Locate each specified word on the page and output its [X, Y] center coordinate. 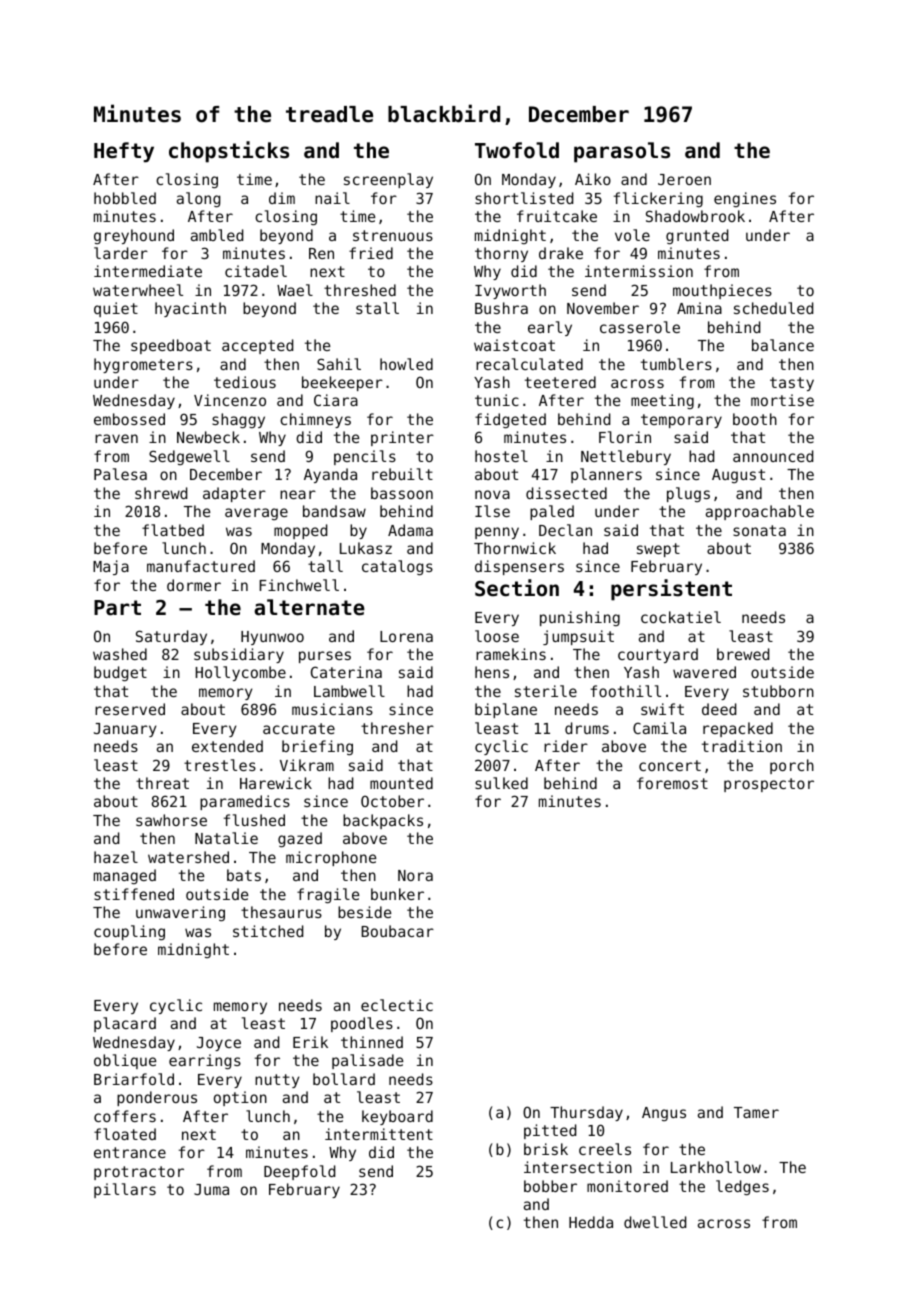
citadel [256, 271]
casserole [640, 327]
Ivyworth [510, 291]
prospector [769, 785]
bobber [550, 1186]
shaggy [238, 420]
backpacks [383, 821]
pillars [125, 1190]
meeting [662, 401]
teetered [560, 382]
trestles [220, 765]
